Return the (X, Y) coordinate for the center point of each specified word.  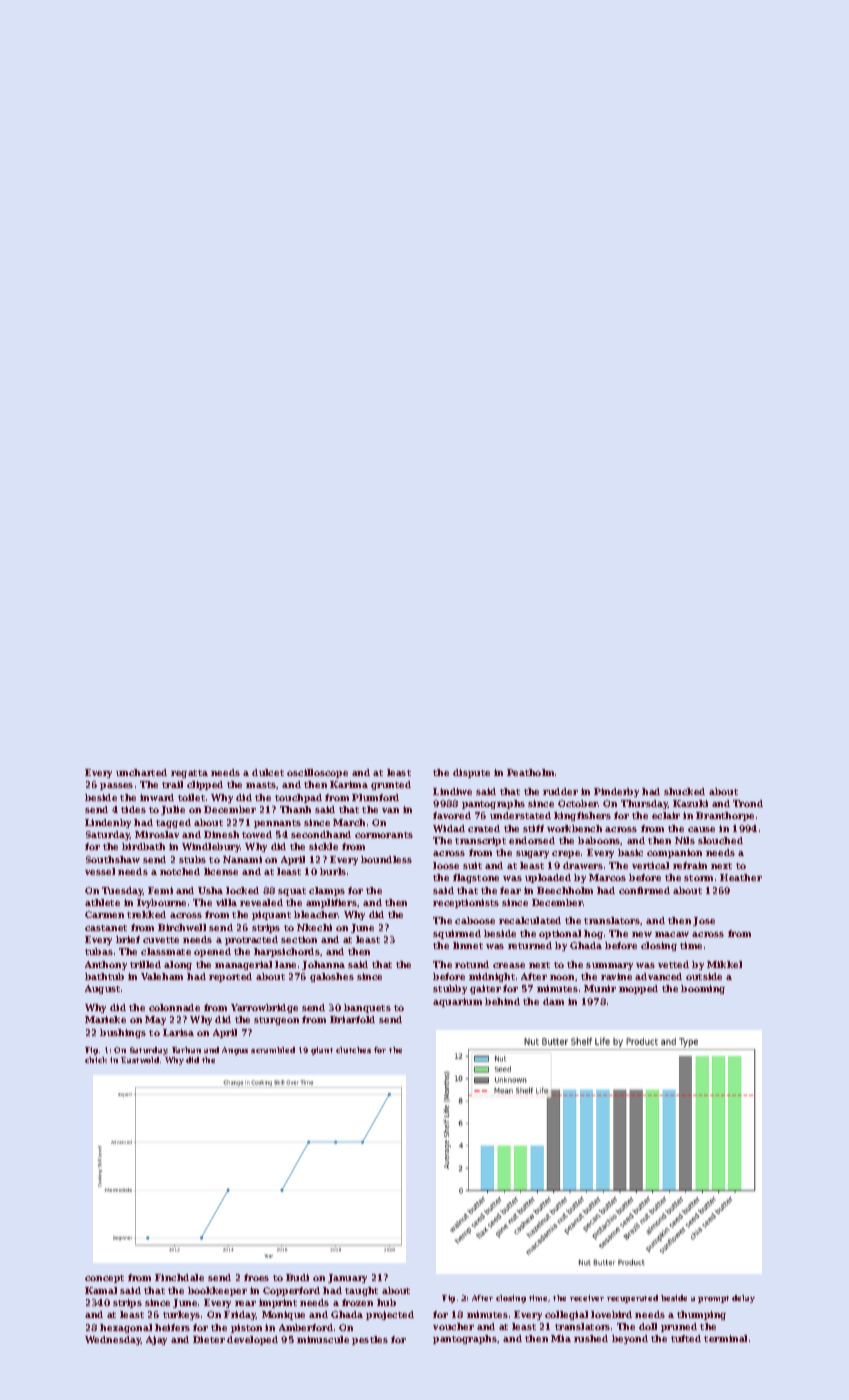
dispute (471, 773)
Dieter (209, 1339)
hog (593, 934)
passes (116, 786)
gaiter (485, 989)
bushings (123, 1033)
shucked (684, 791)
